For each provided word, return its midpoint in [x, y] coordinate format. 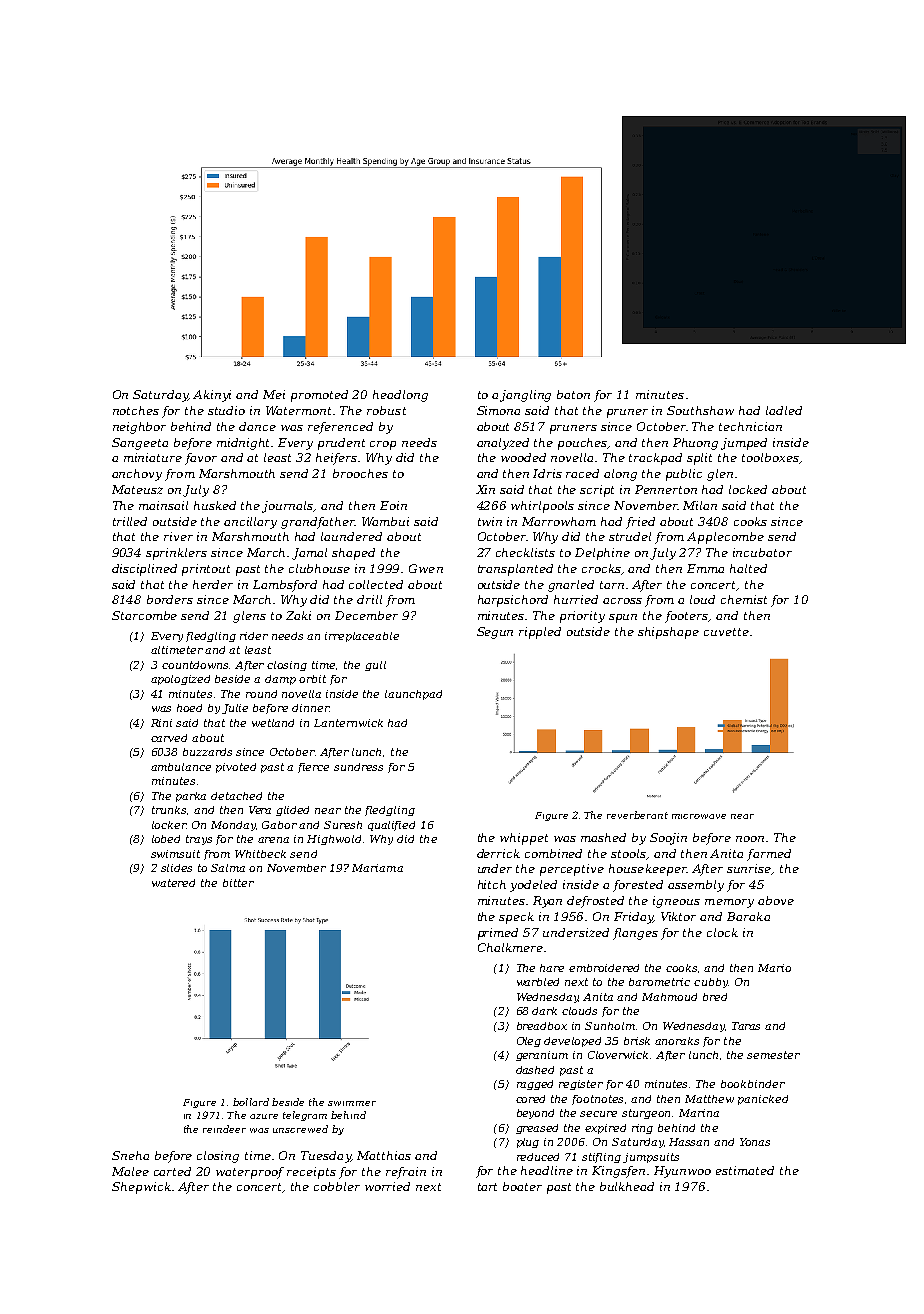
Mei [274, 394]
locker [169, 825]
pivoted [236, 768]
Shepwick [141, 1188]
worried [387, 1186]
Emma [705, 568]
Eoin [393, 505]
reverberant [637, 815]
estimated [745, 1170]
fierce [313, 768]
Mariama [377, 868]
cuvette [726, 632]
